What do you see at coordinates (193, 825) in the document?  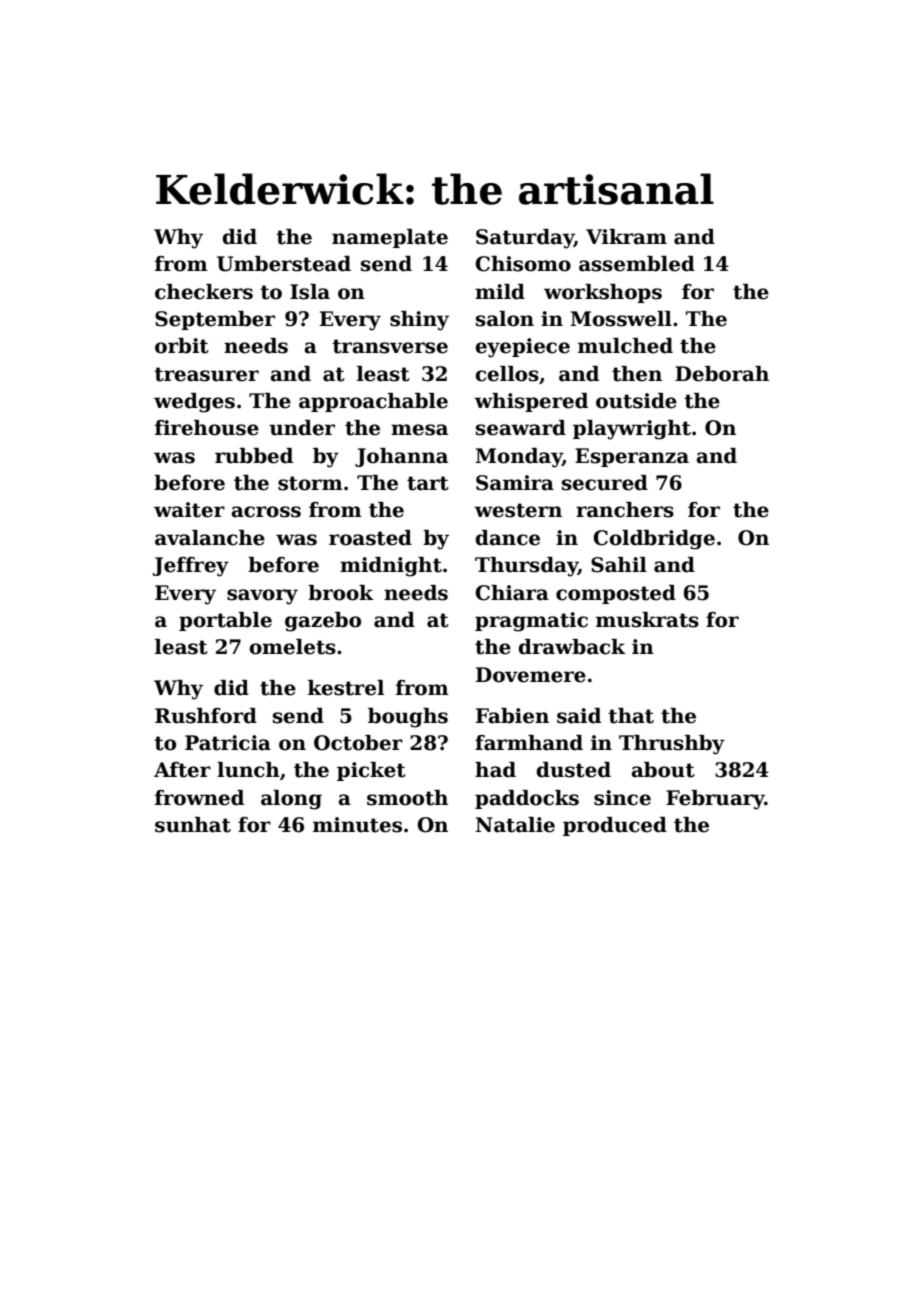 I see `sunhat` at bounding box center [193, 825].
